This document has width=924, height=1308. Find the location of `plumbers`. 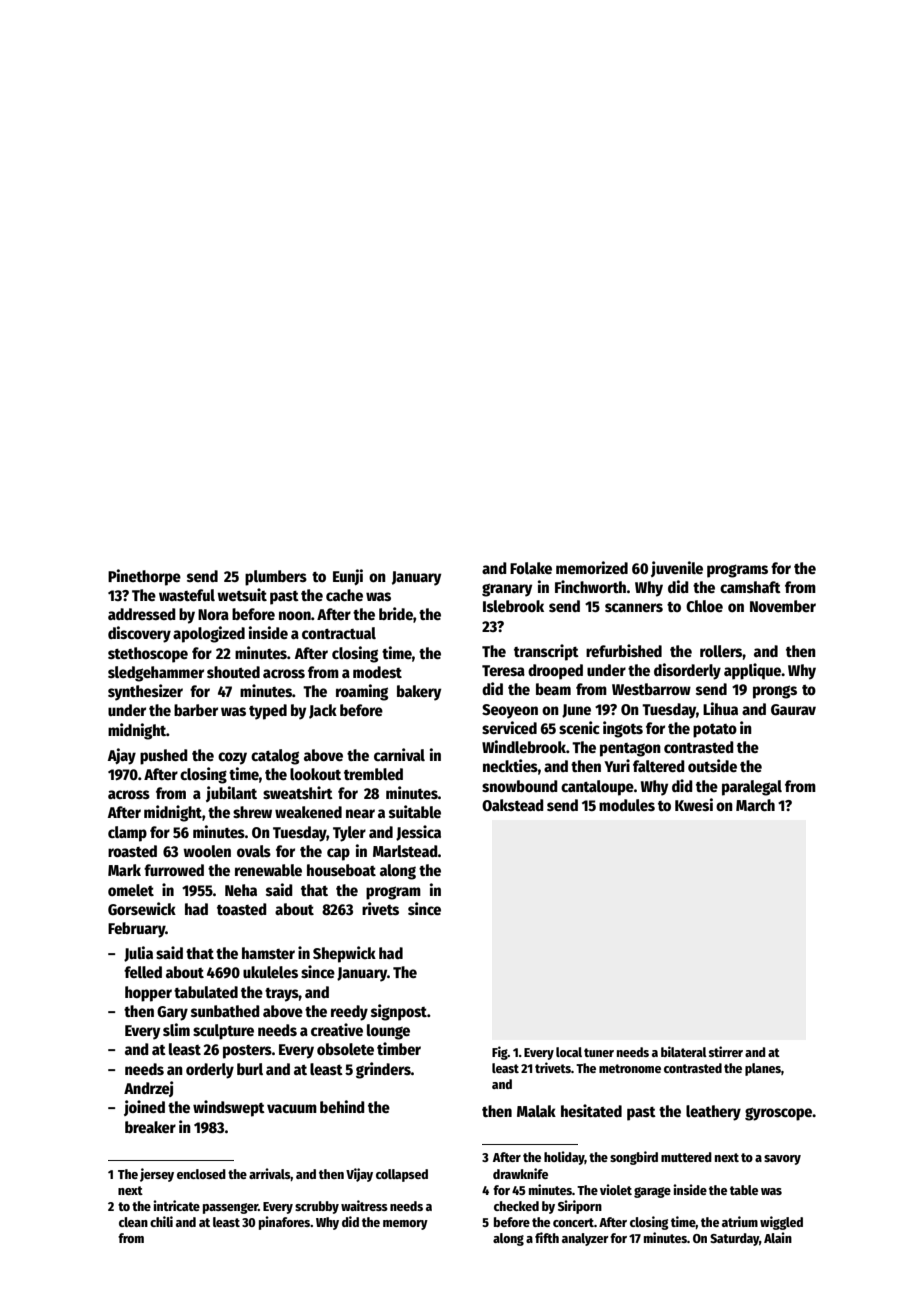

plumbers is located at coordinates (276, 578).
